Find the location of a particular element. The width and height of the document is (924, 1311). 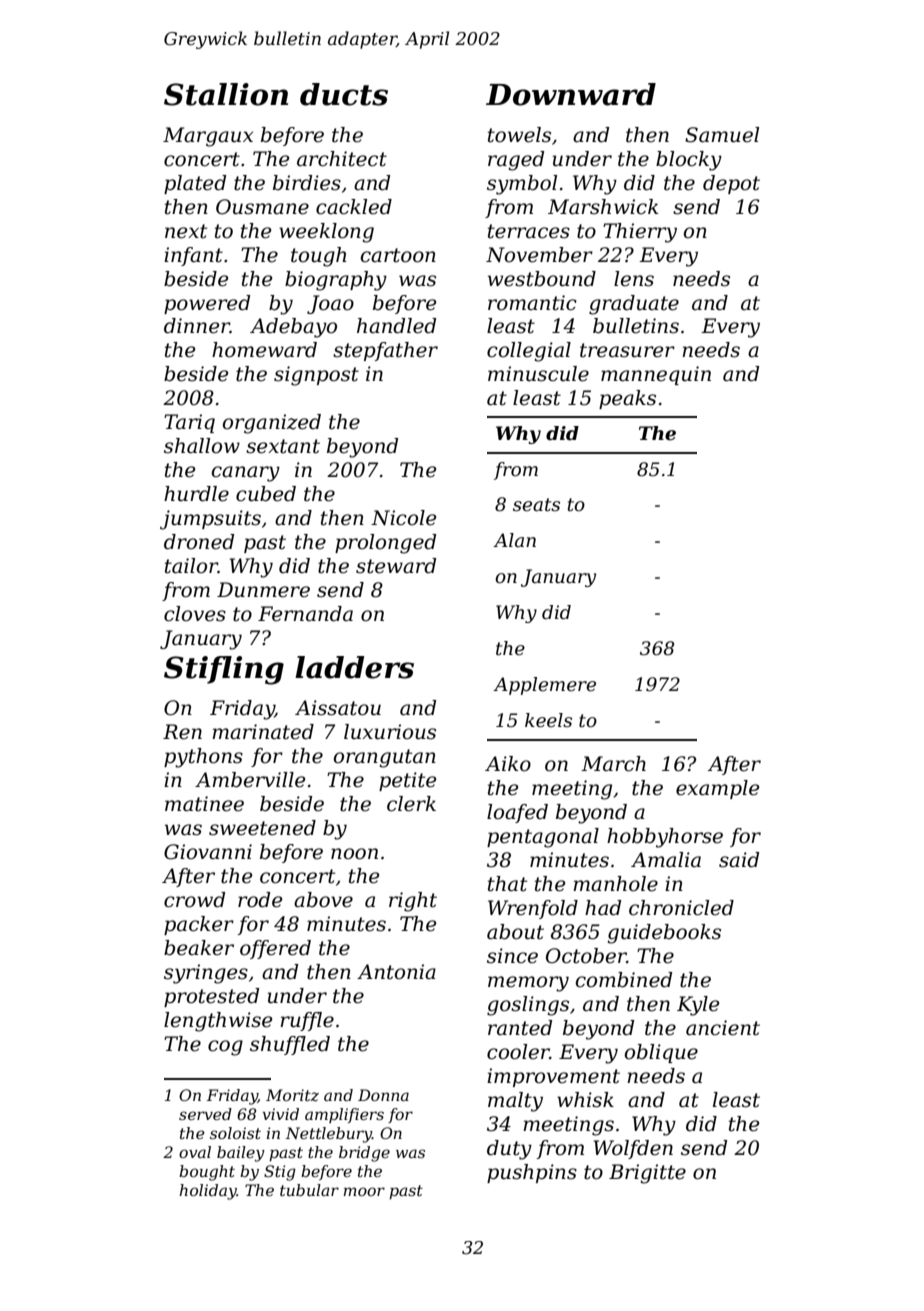

romantic is located at coordinates (532, 303).
